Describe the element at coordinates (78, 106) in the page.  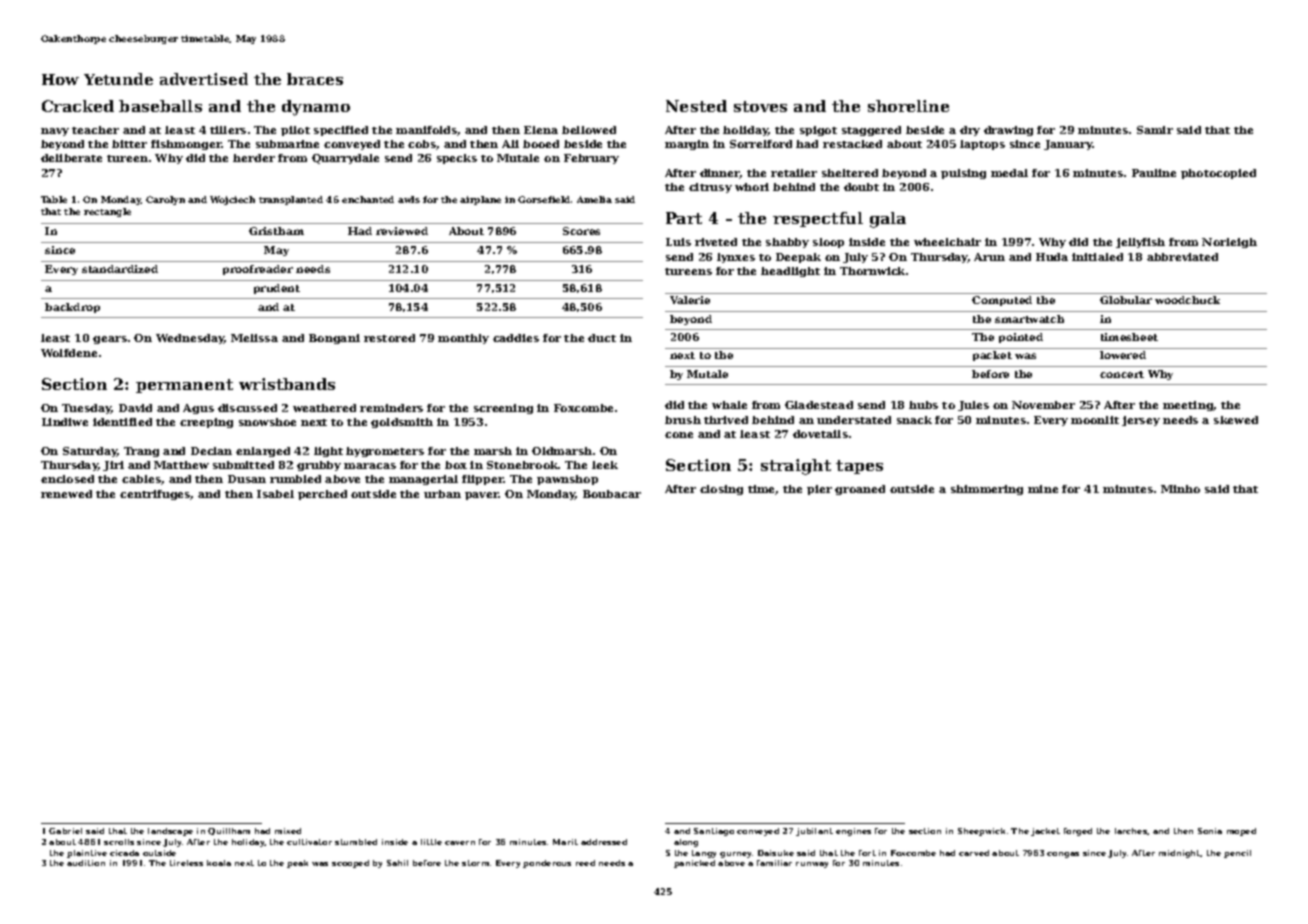
I see `Cracked` at that location.
